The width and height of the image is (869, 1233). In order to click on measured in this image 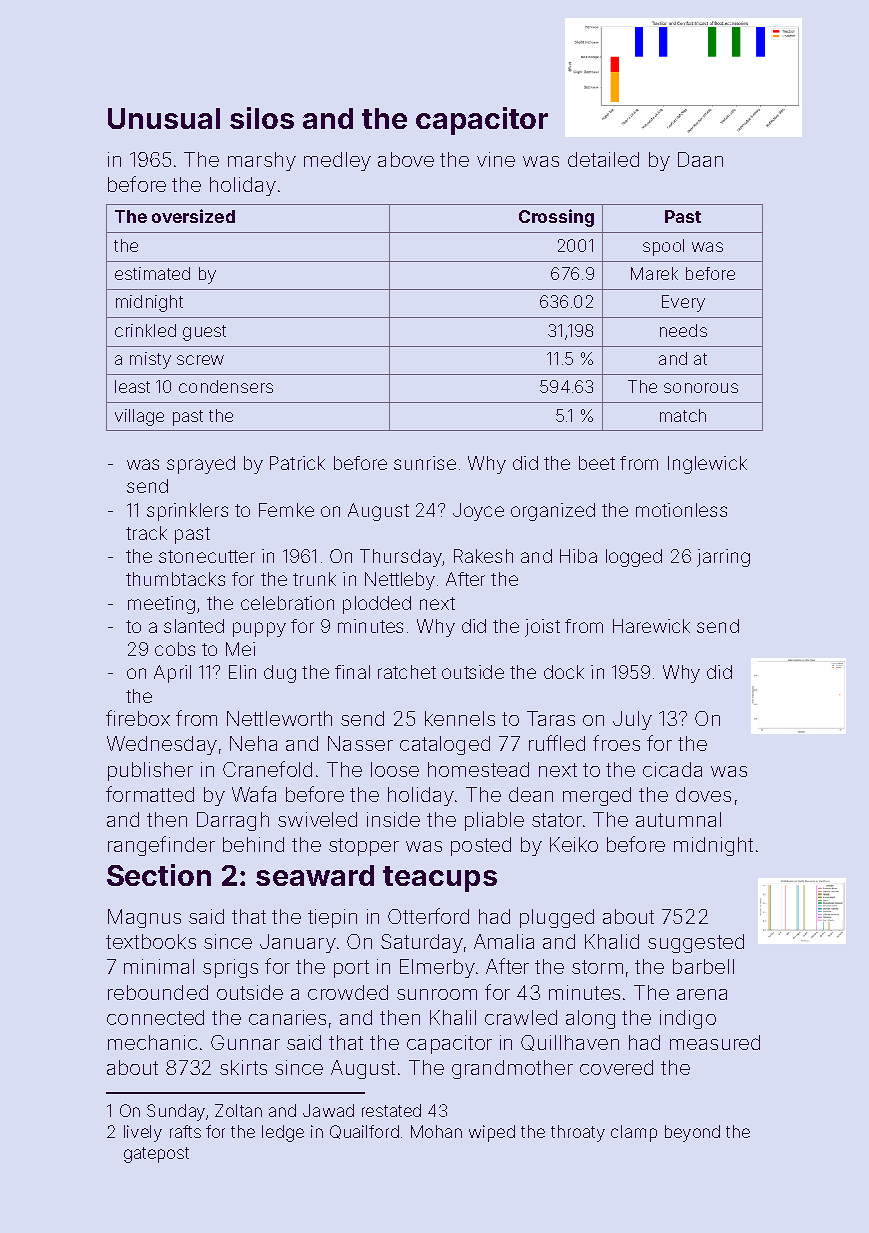, I will do `click(715, 1042)`.
